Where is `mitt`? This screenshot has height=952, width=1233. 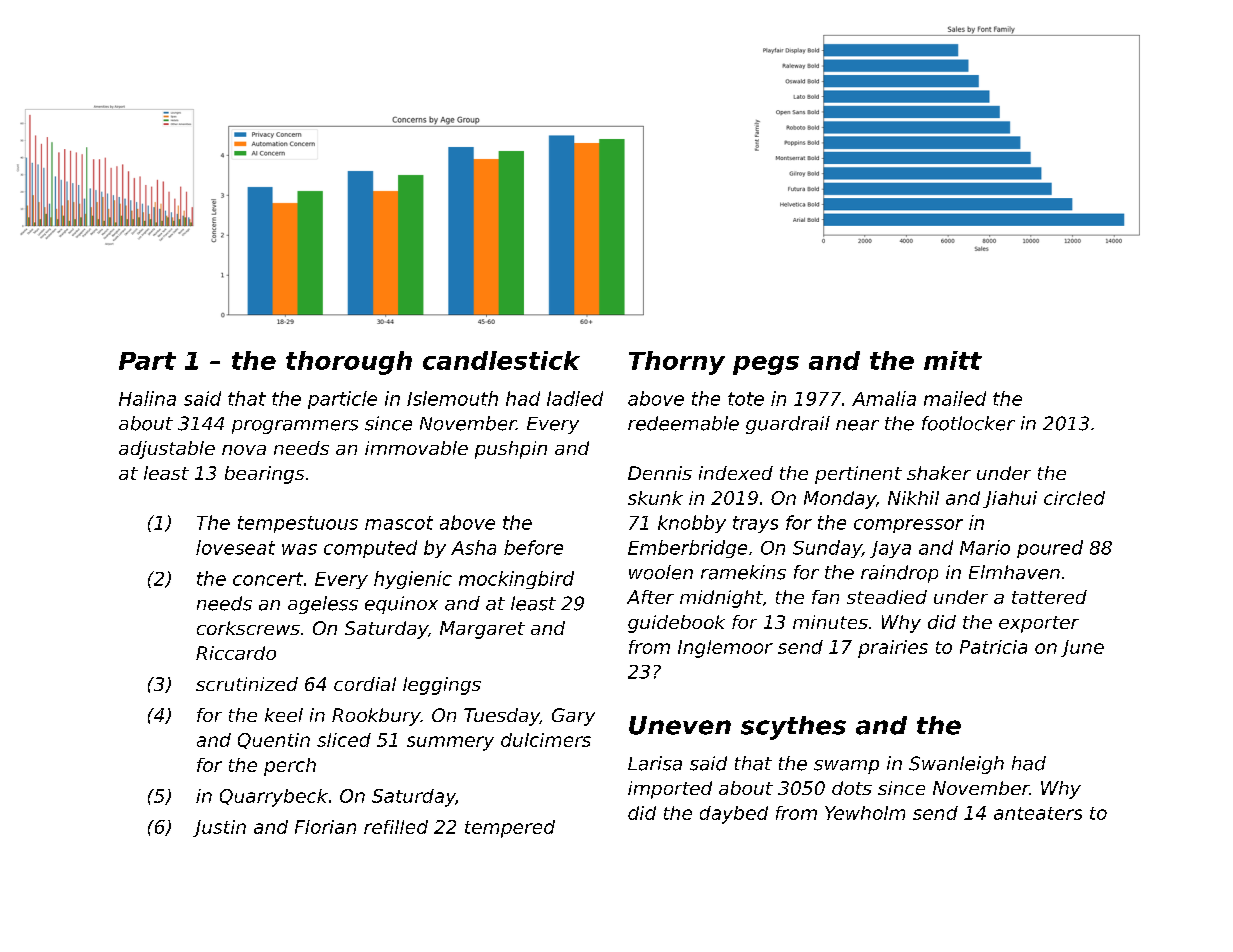
mitt is located at coordinates (953, 360).
